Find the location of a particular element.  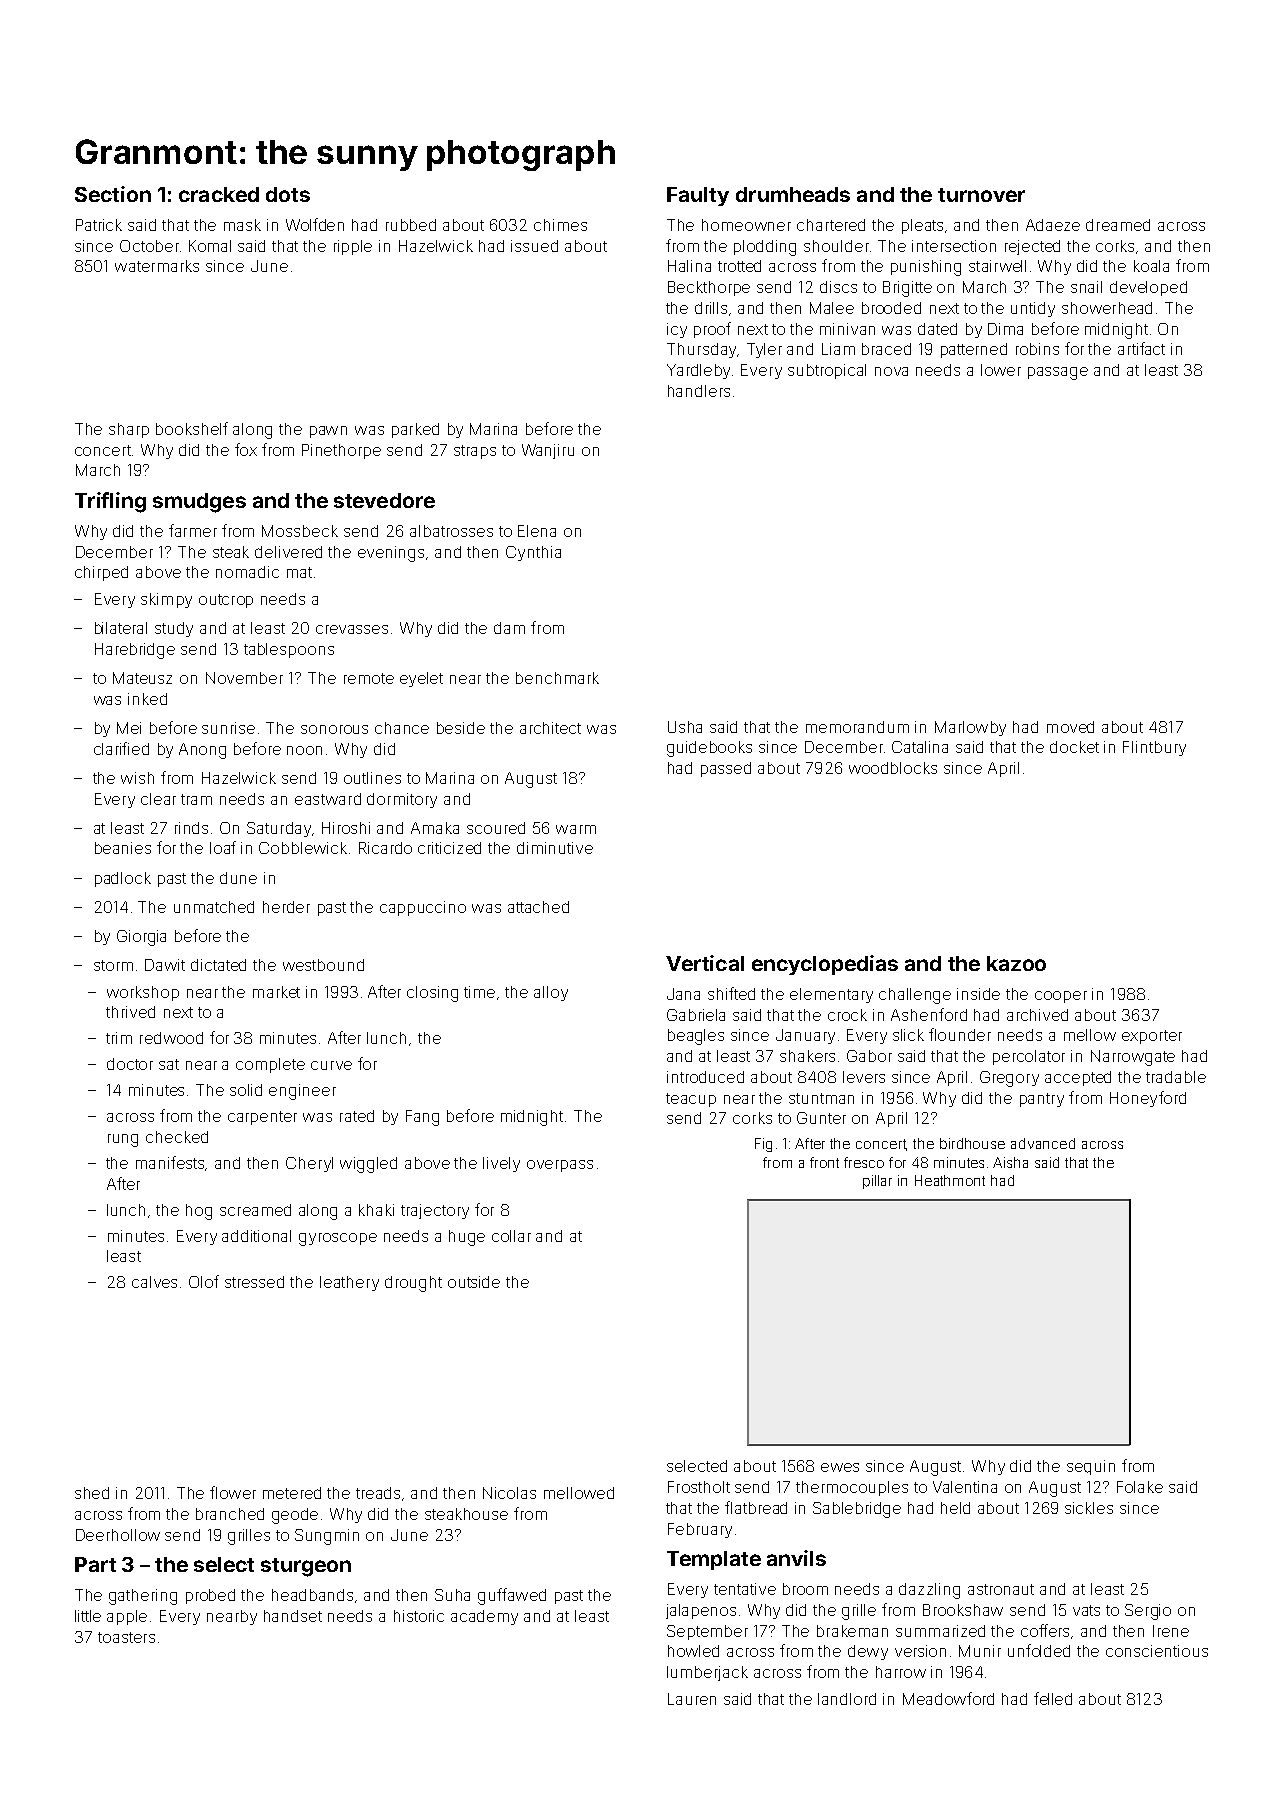

passage is located at coordinates (1058, 373).
